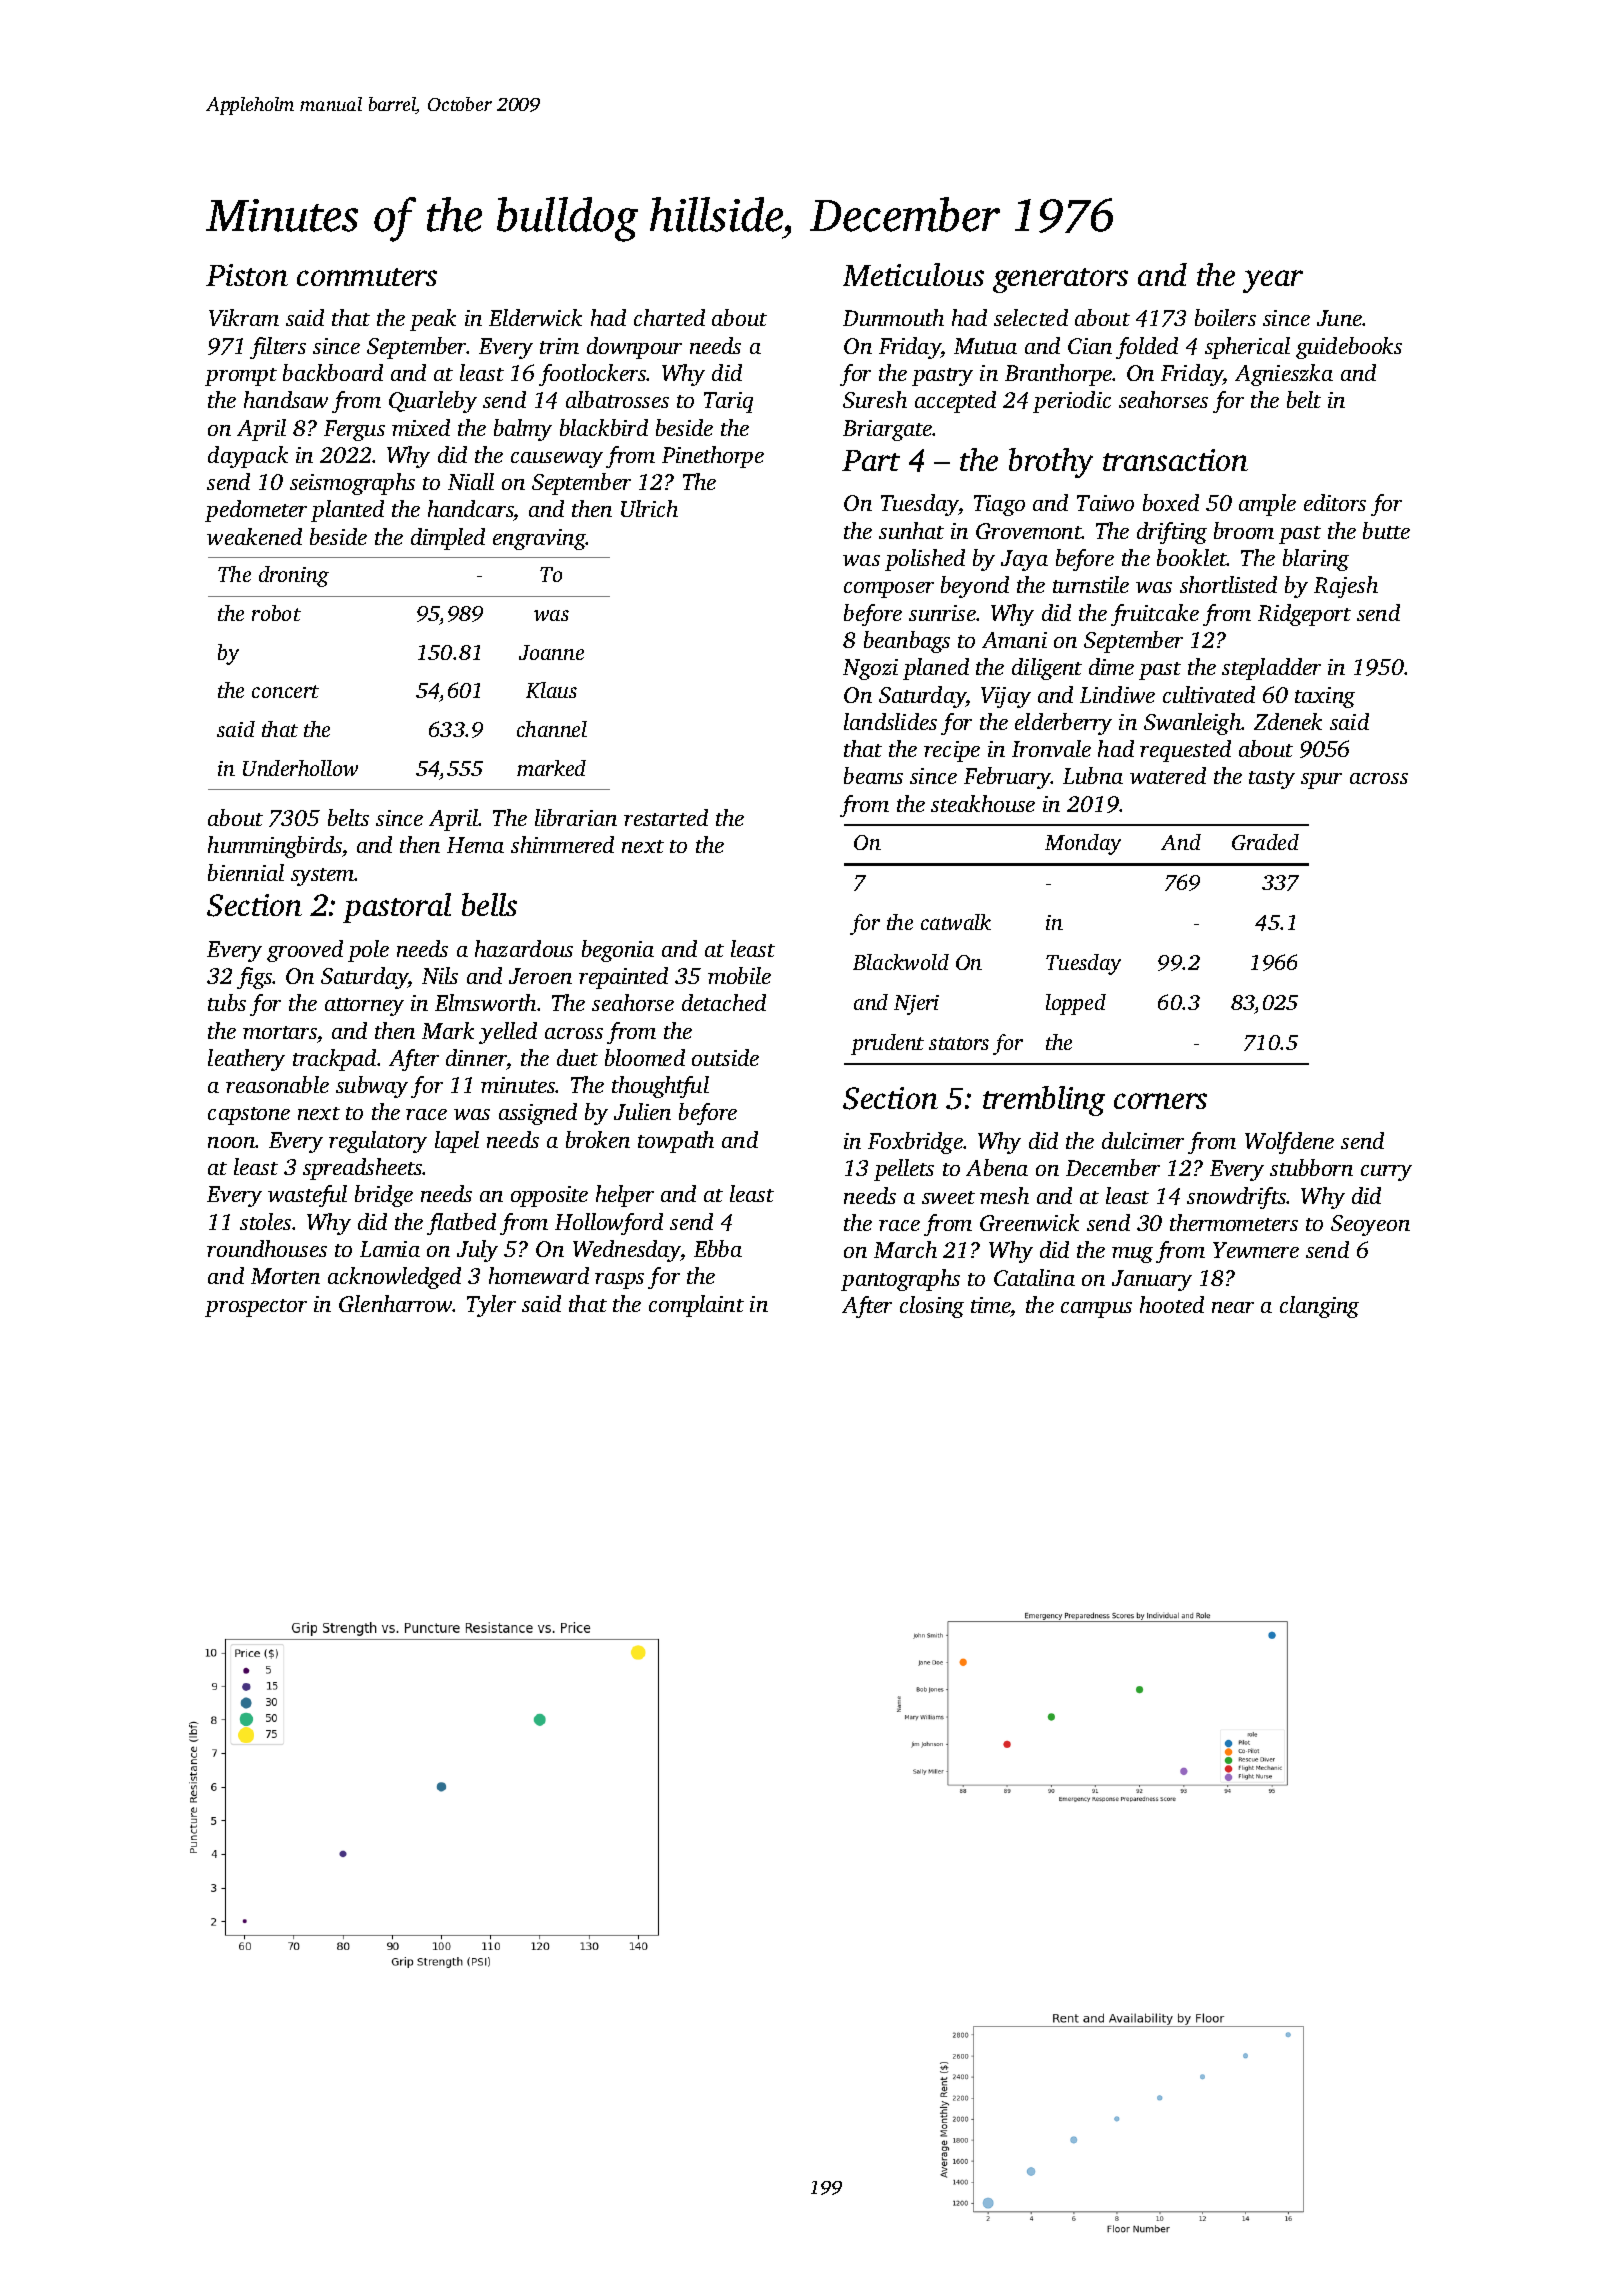 This document has width=1620, height=2292. What do you see at coordinates (666, 817) in the document?
I see `restarted` at bounding box center [666, 817].
